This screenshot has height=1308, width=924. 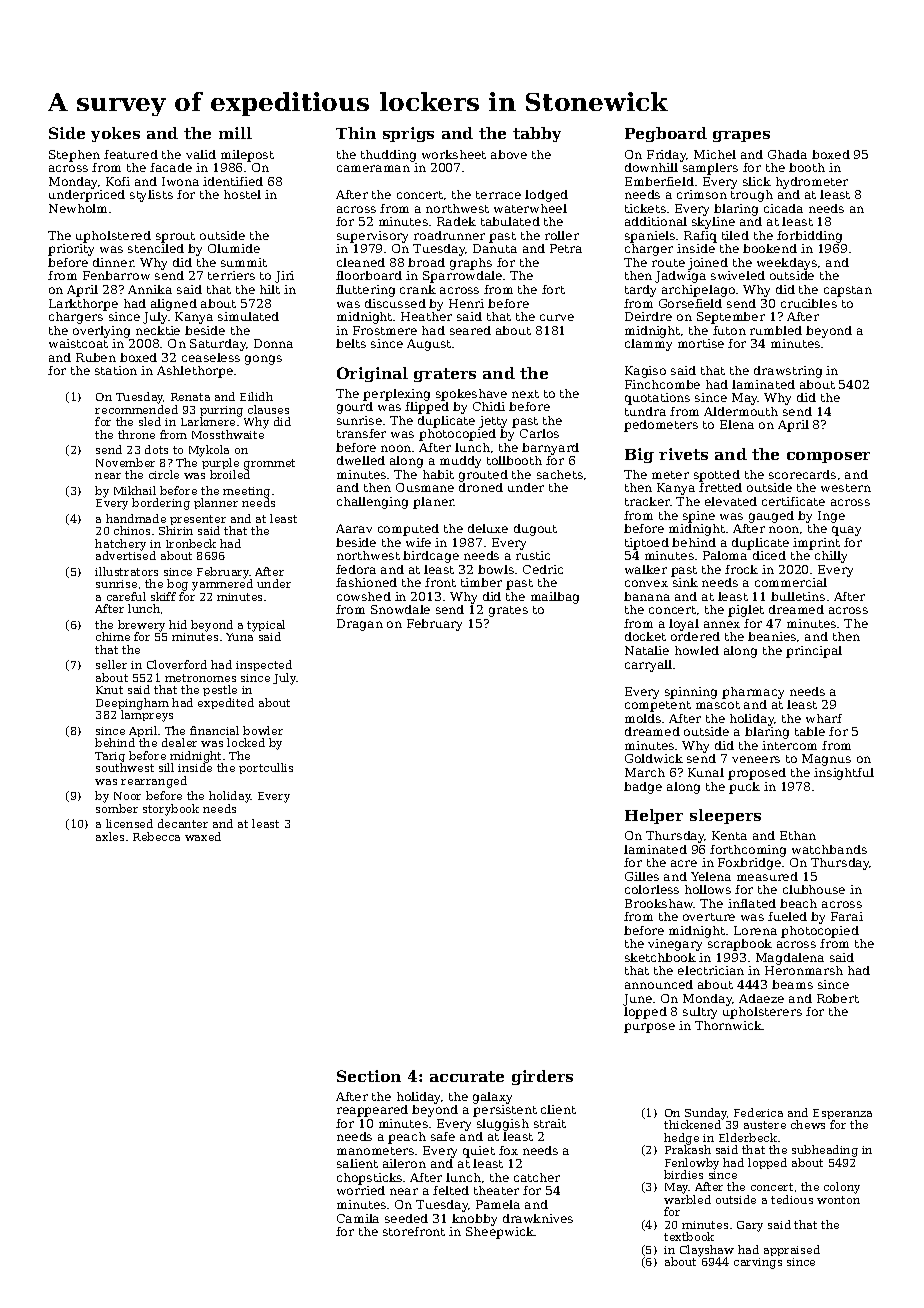 I want to click on Iwona, so click(x=180, y=181).
